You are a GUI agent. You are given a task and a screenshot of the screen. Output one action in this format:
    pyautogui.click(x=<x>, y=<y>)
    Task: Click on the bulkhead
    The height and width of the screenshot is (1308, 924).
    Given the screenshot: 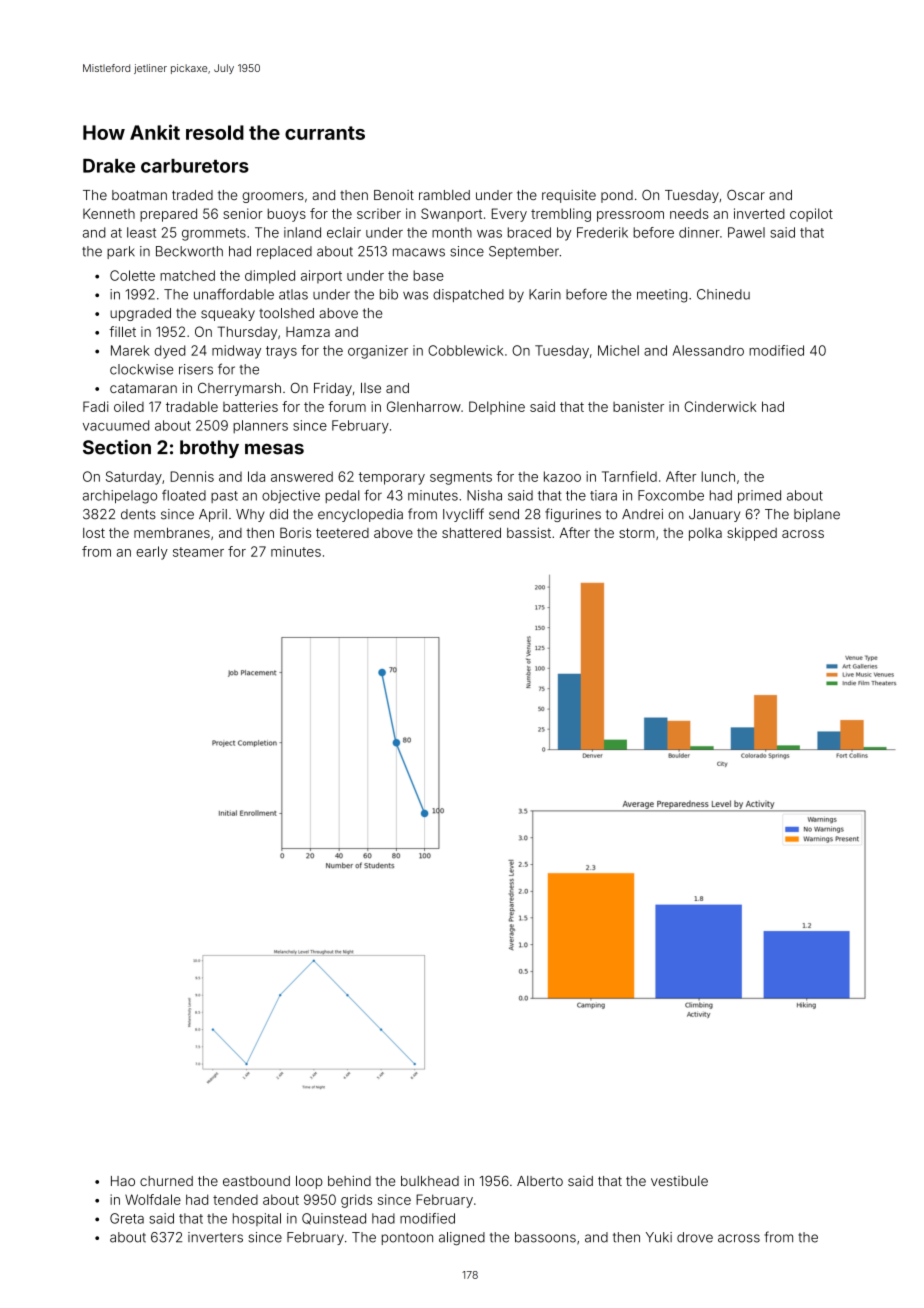 What is the action you would take?
    pyautogui.click(x=430, y=1181)
